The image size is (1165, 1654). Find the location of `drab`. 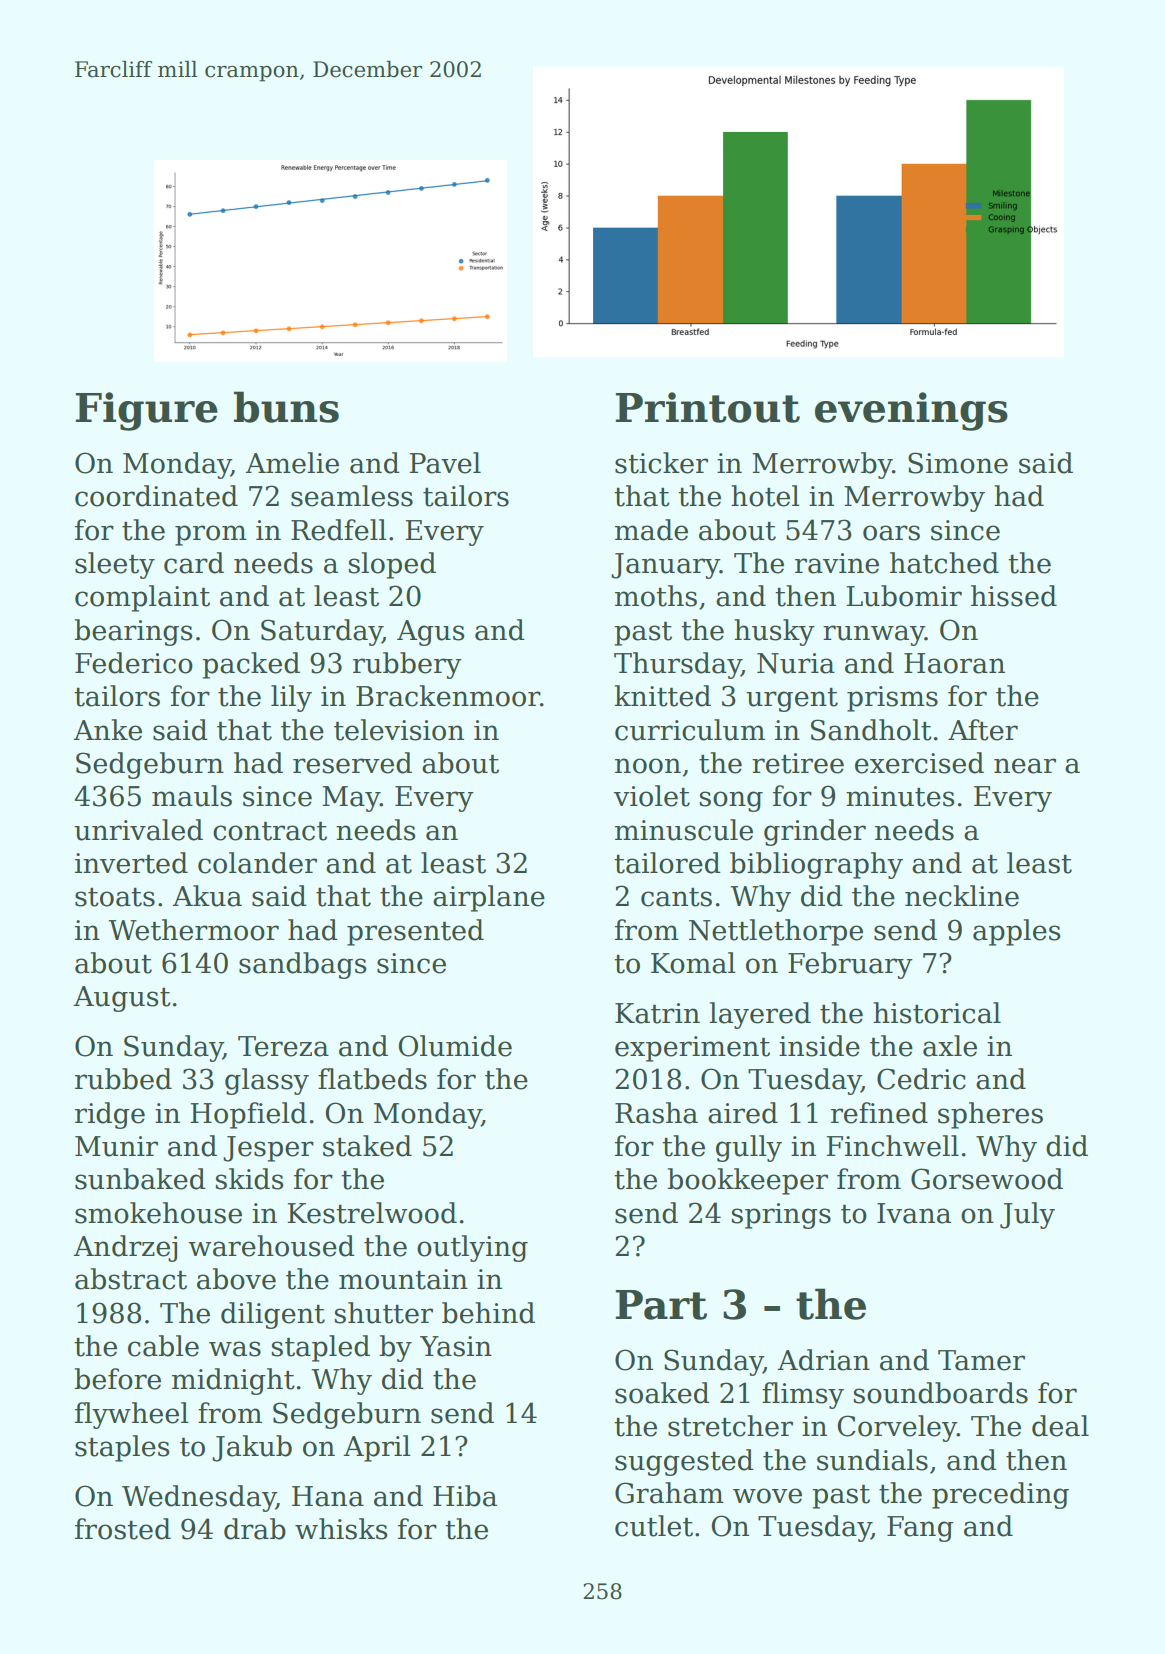

drab is located at coordinates (255, 1529).
